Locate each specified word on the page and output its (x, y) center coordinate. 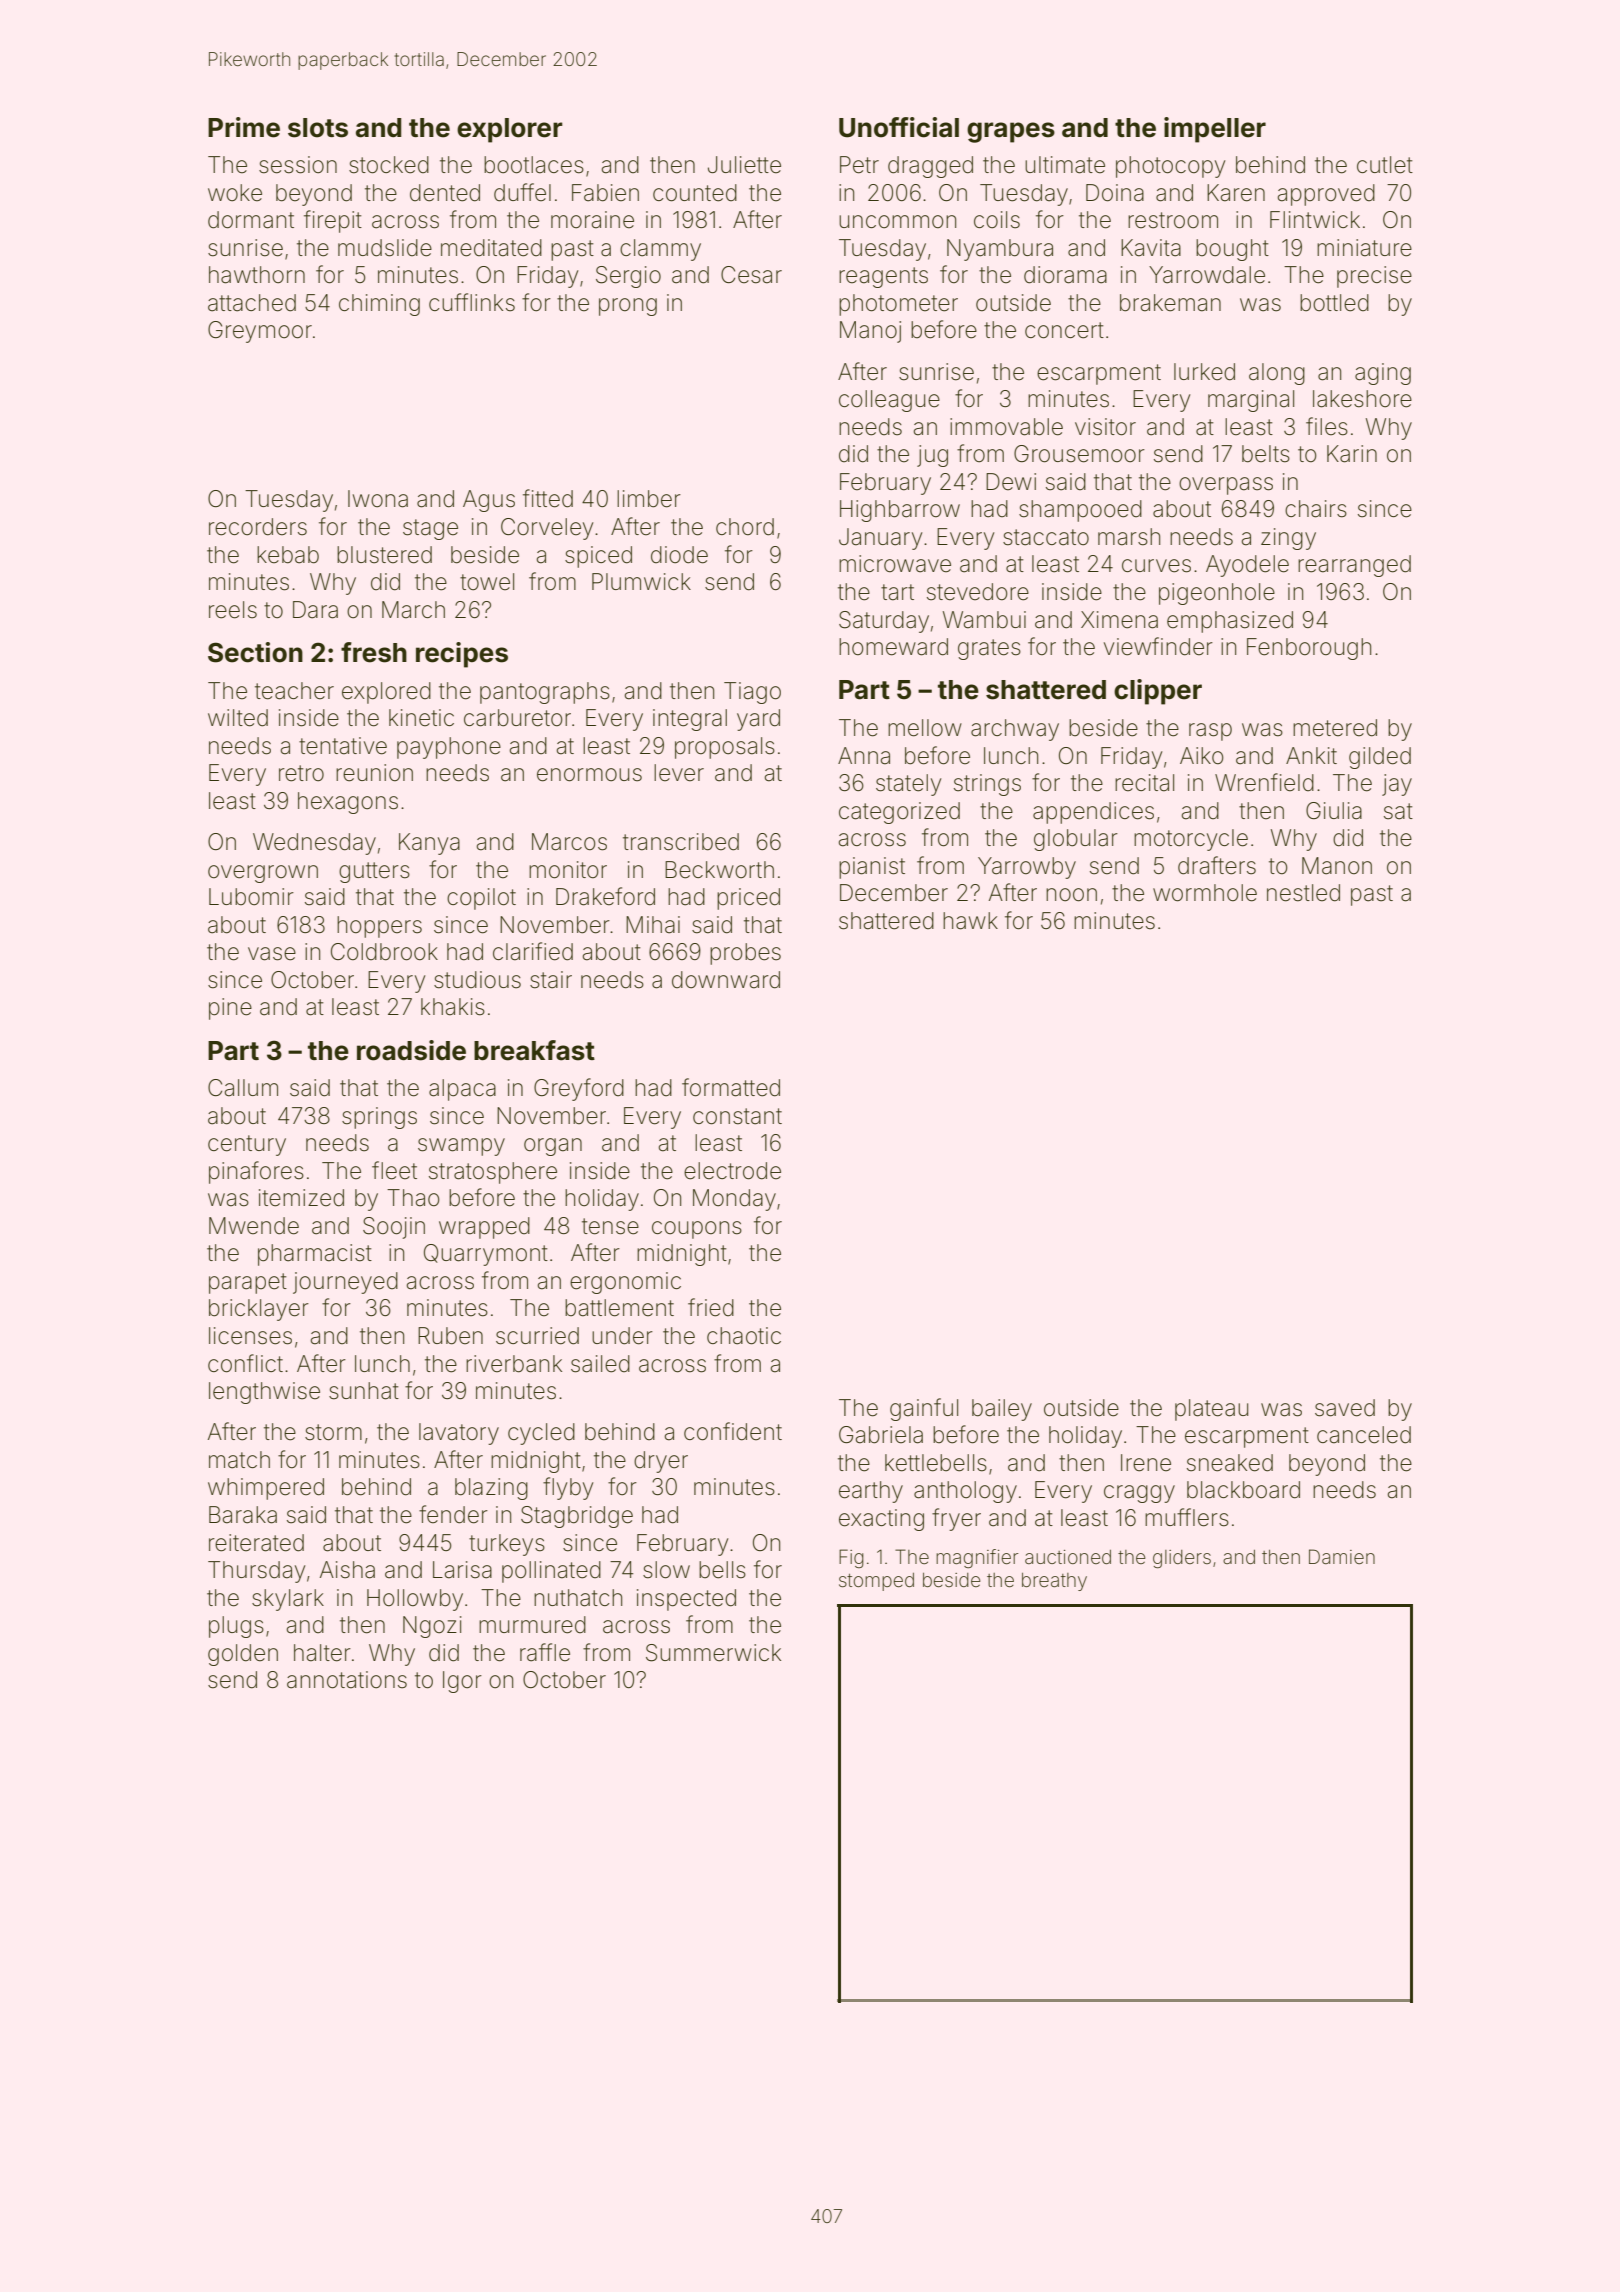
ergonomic (625, 1283)
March (413, 610)
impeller (1215, 130)
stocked (389, 165)
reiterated (256, 1543)
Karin (1352, 454)
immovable (1006, 427)
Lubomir (251, 897)
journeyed (345, 1283)
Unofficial (899, 127)
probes (745, 954)
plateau (1211, 1410)
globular (1076, 840)
